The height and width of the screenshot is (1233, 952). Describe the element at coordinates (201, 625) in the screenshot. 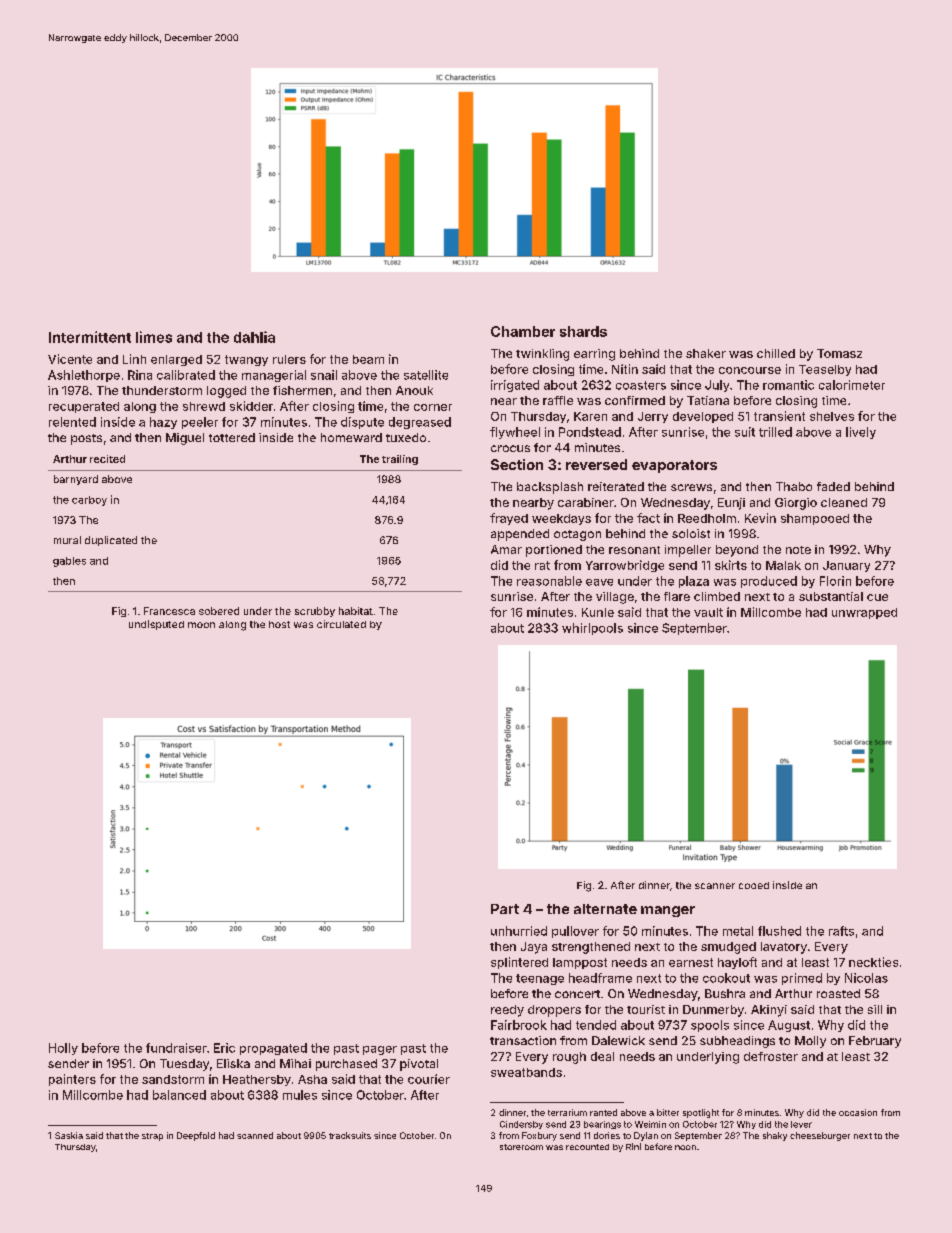

I see `moon` at that location.
